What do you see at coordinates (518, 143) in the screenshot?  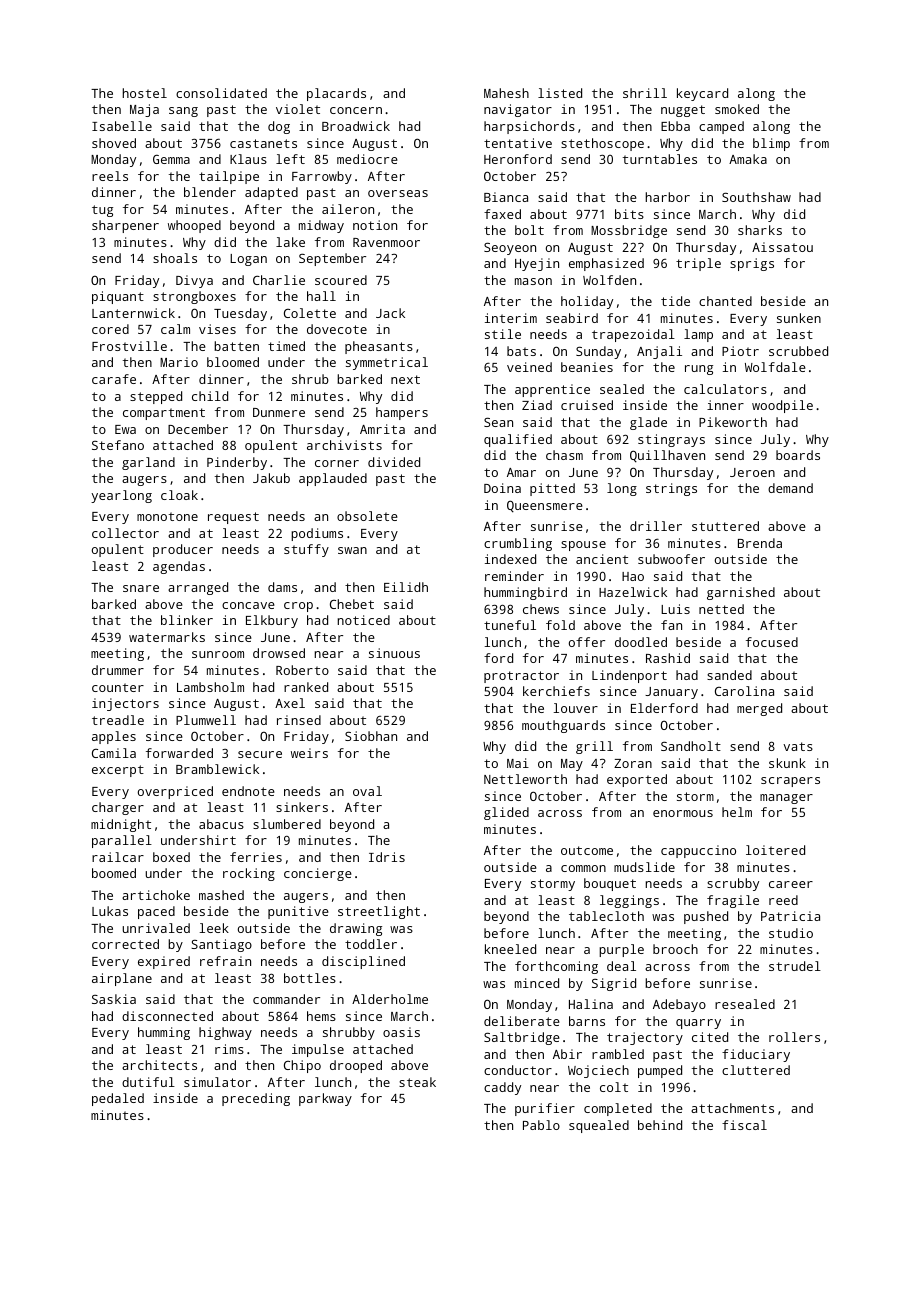 I see `tentative` at bounding box center [518, 143].
